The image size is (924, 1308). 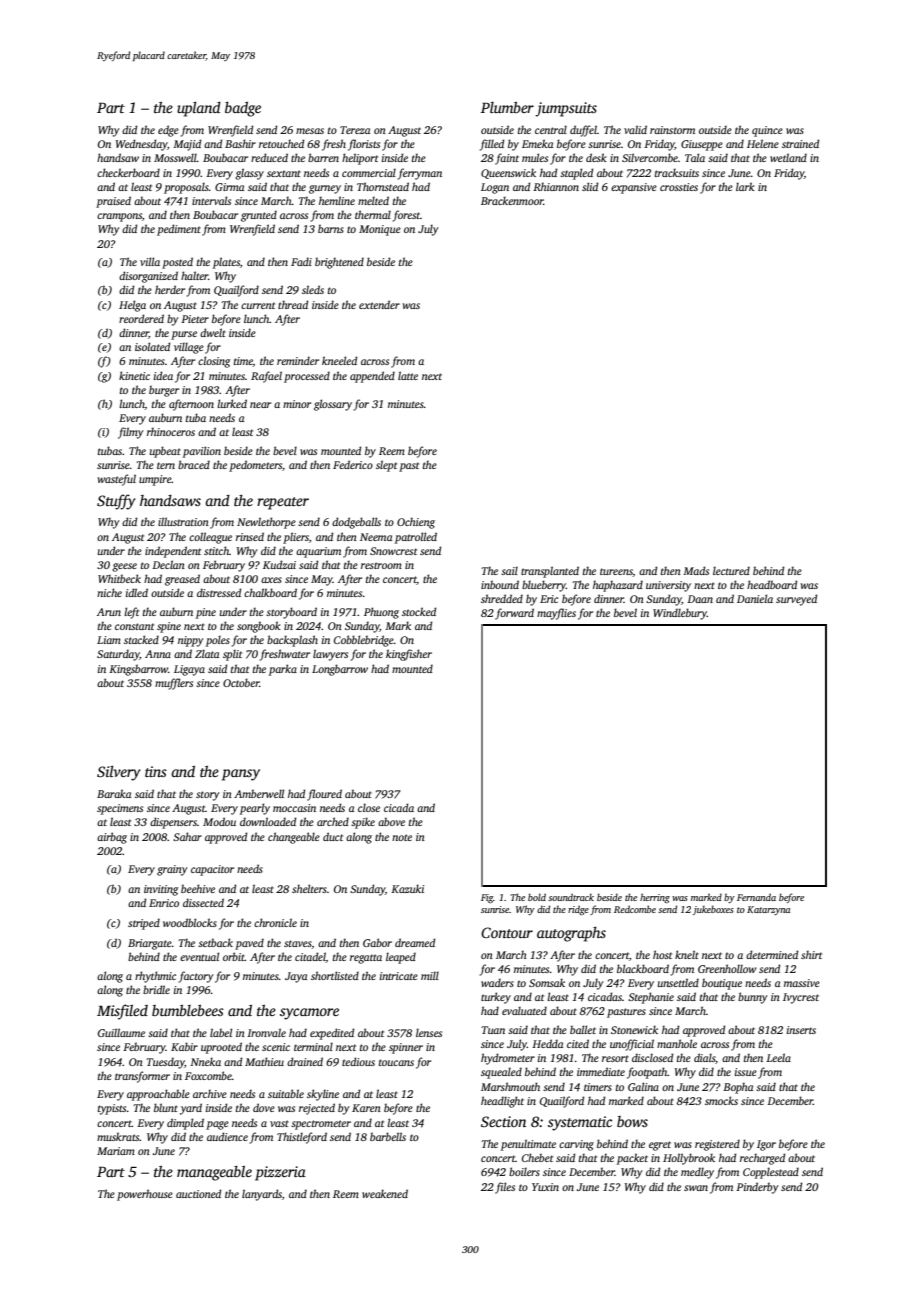 I want to click on rhinoceros, so click(x=171, y=431).
